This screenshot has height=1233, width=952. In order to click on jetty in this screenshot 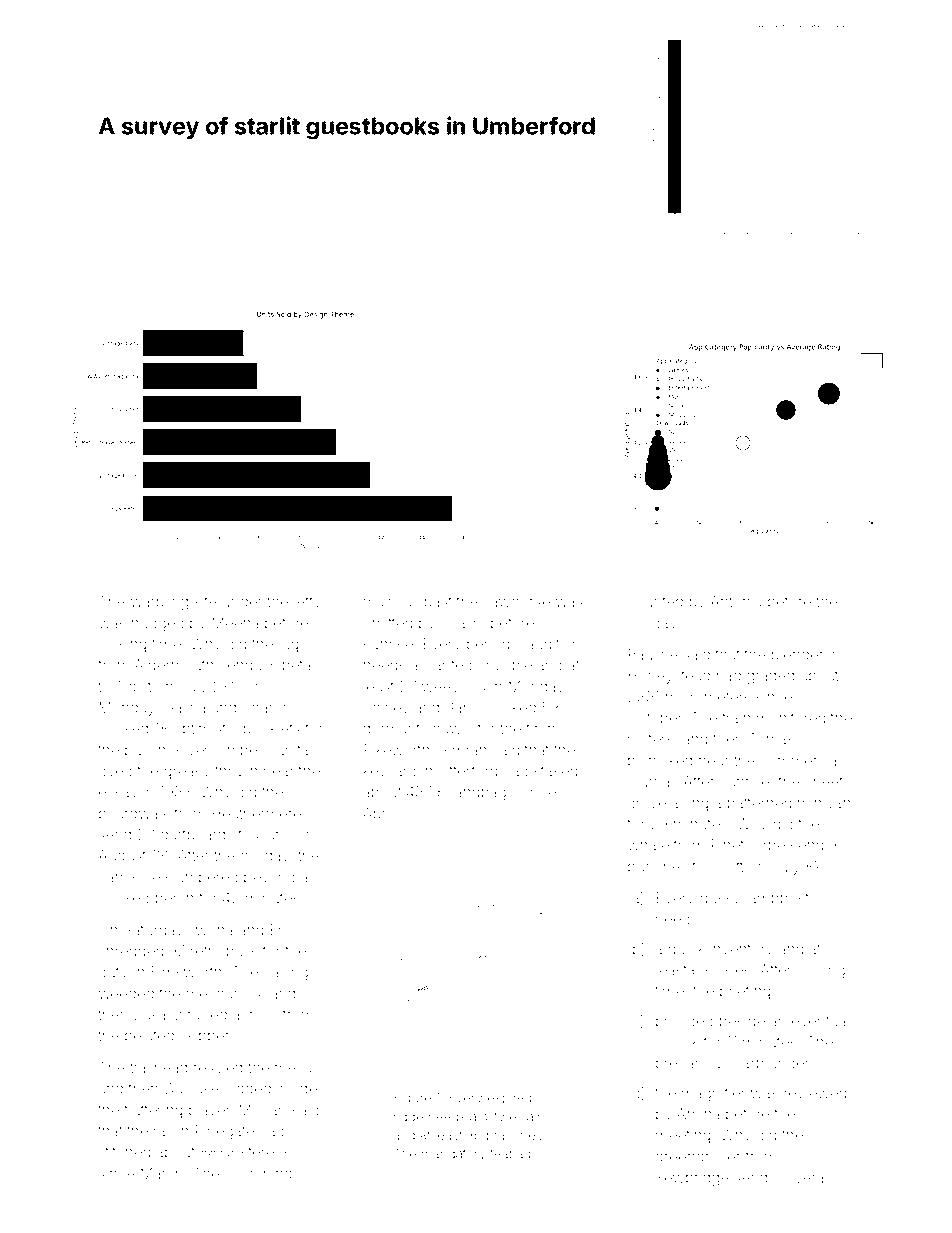, I will do `click(307, 603)`.
